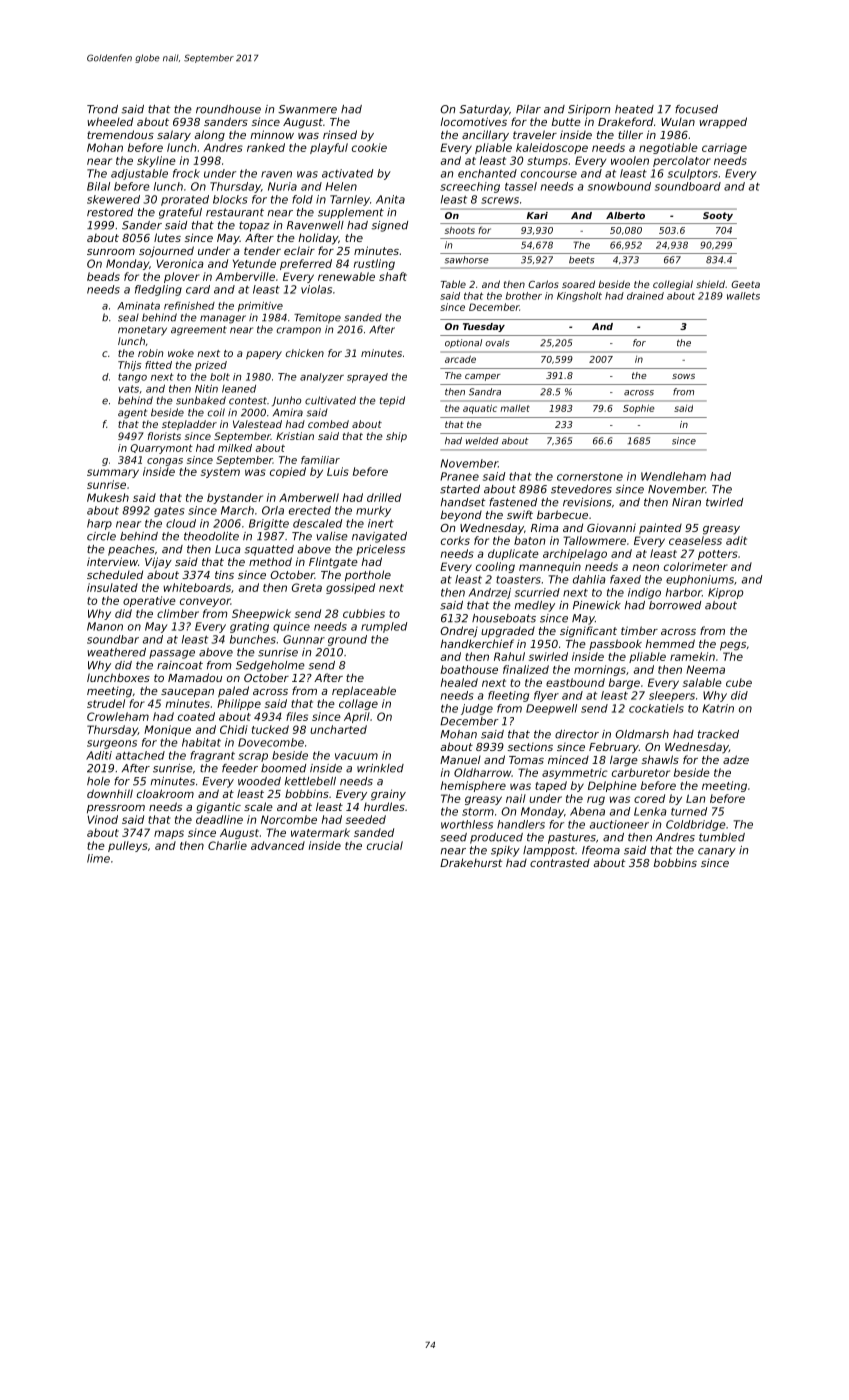 This document has height=1400, width=849. I want to click on sections, so click(530, 747).
